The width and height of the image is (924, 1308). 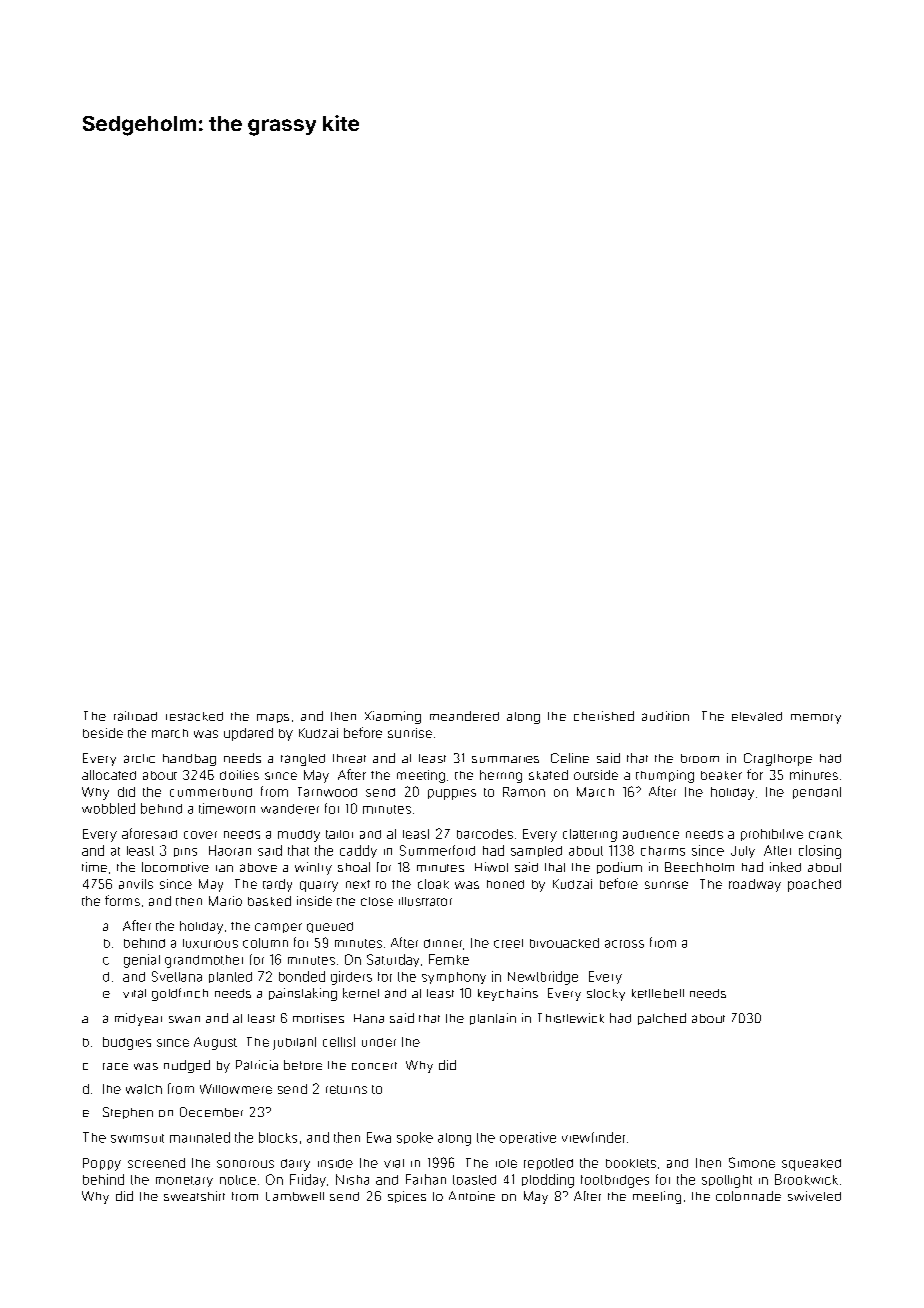 I want to click on luxurious, so click(x=210, y=943).
